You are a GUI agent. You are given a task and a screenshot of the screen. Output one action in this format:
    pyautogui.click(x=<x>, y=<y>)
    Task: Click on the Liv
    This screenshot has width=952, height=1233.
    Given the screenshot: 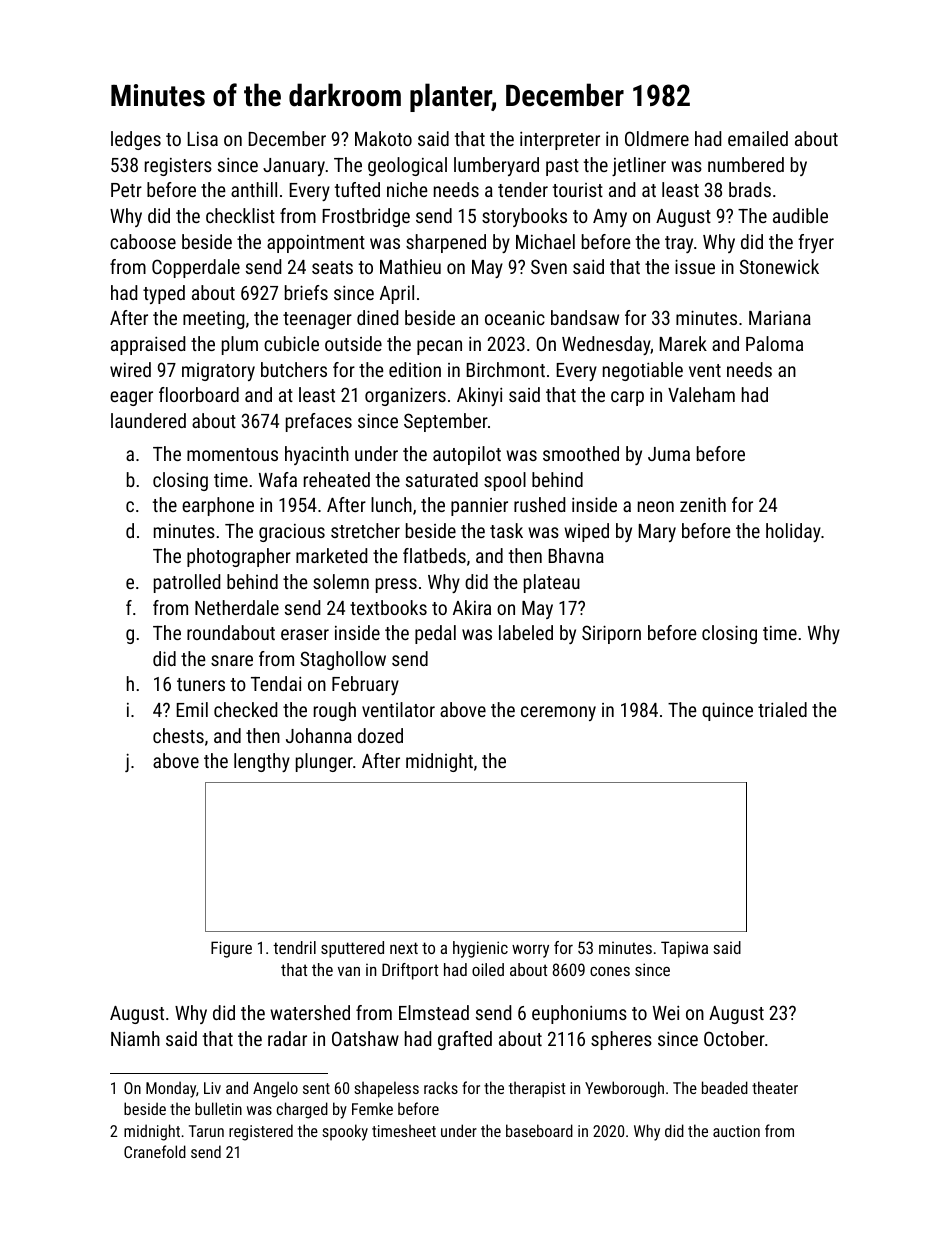 What is the action you would take?
    pyautogui.click(x=212, y=1088)
